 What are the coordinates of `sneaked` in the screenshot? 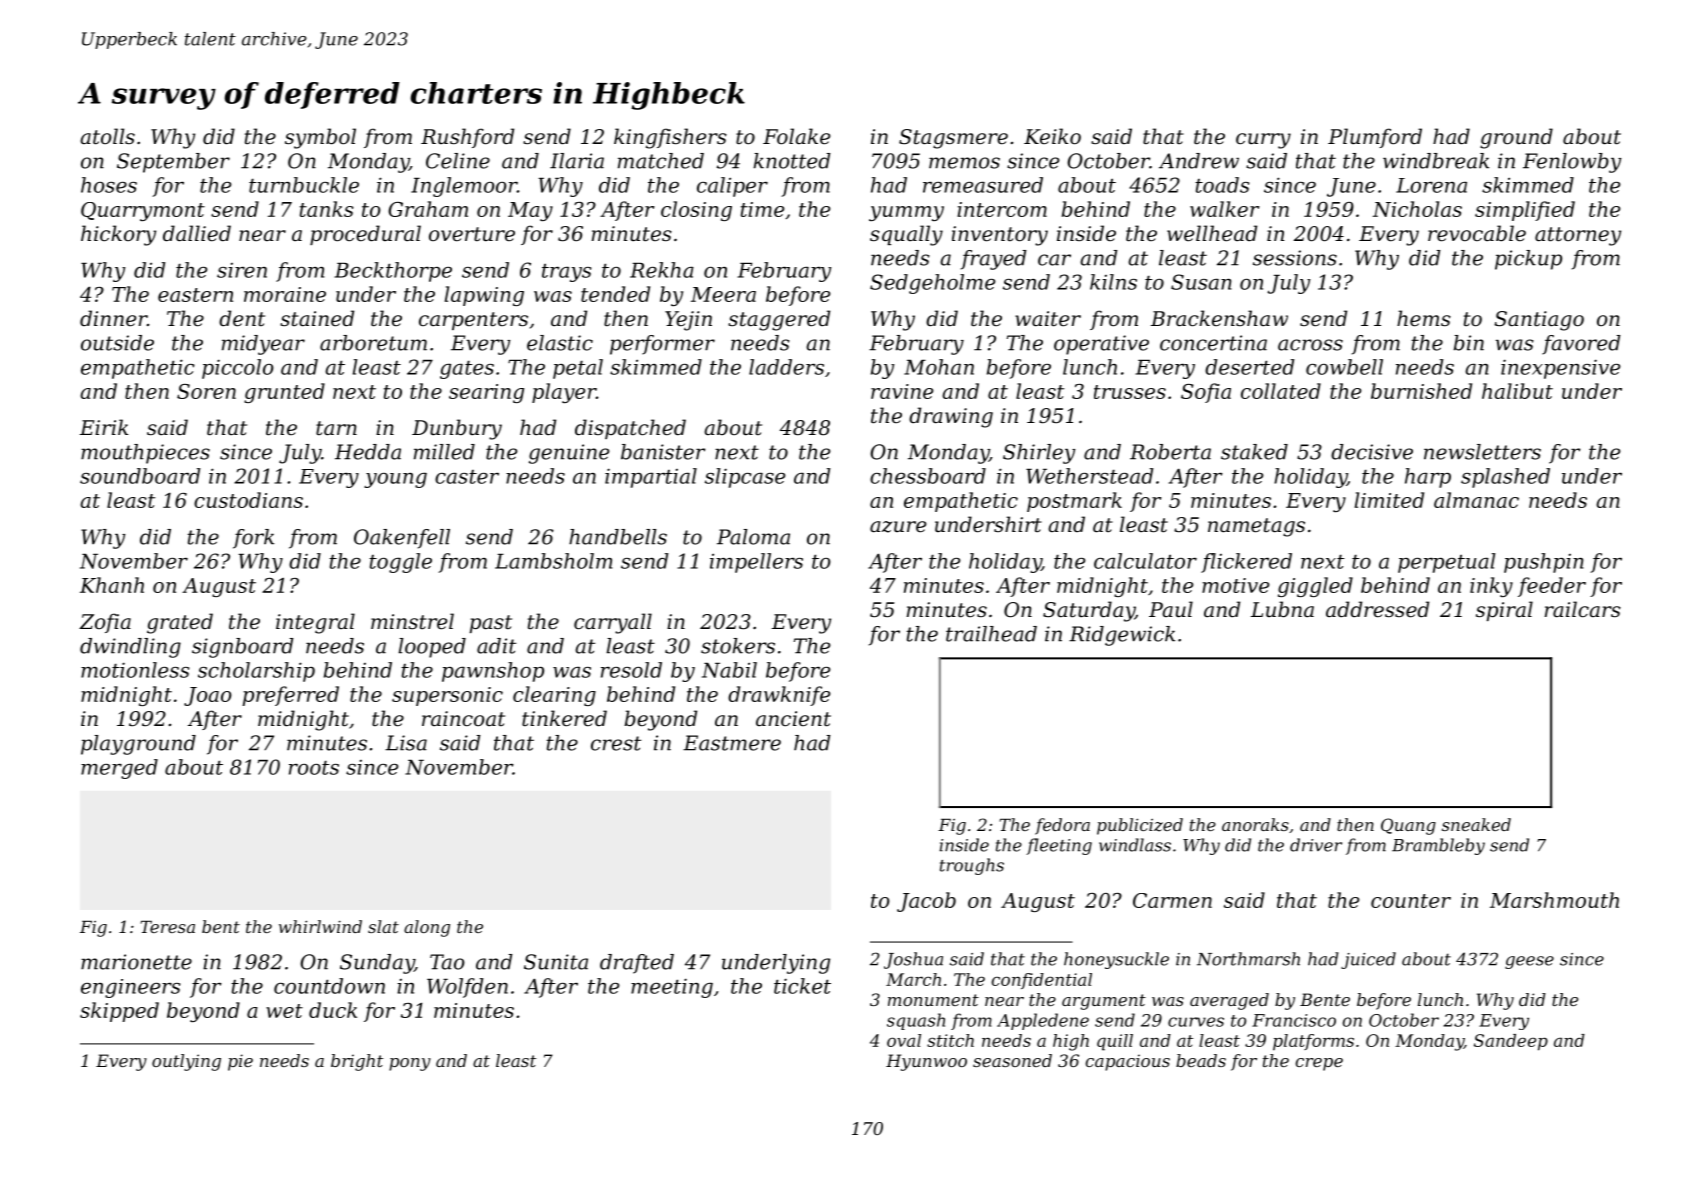 It's located at (1476, 824).
